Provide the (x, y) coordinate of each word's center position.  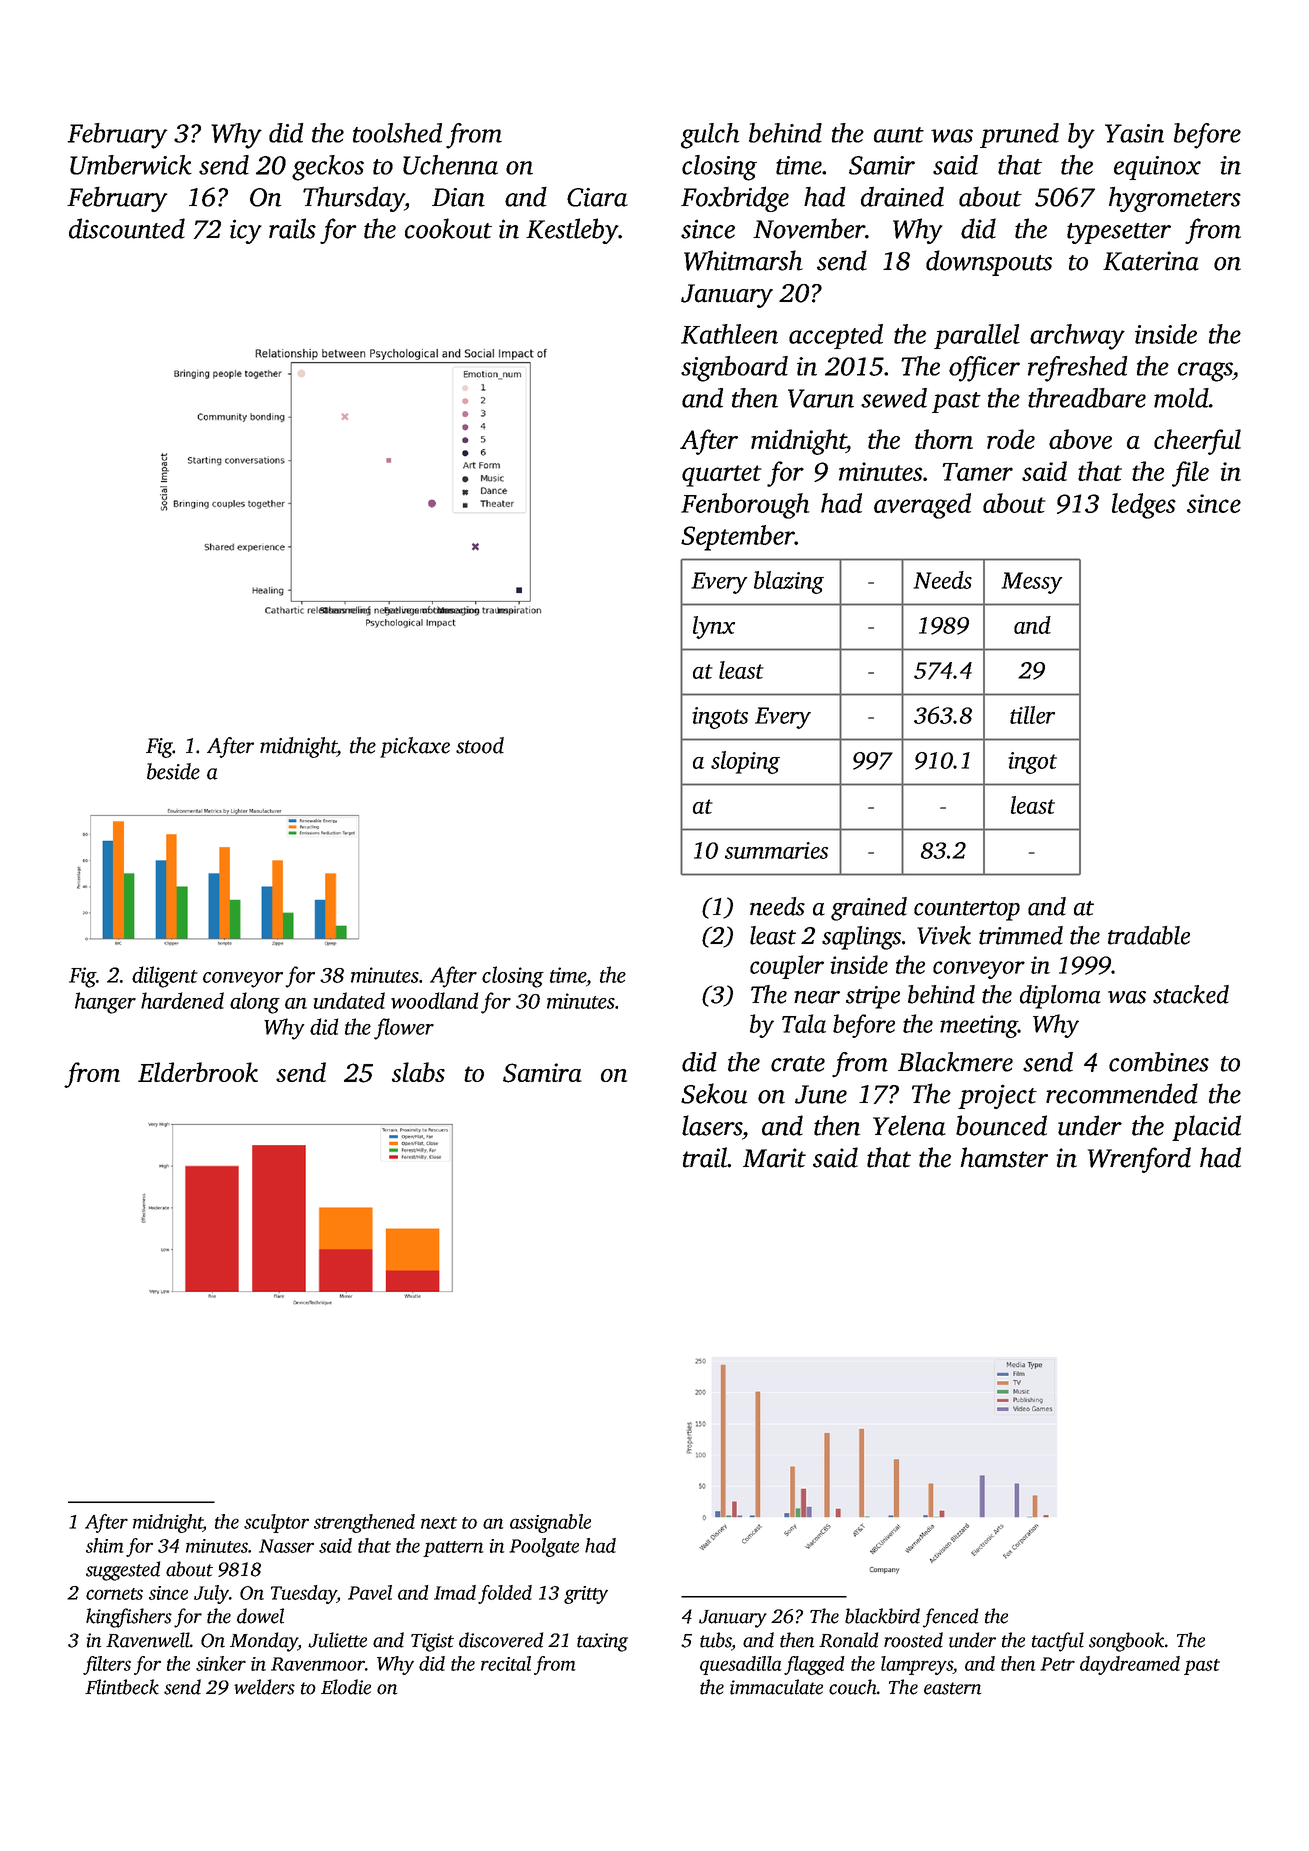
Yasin (1134, 133)
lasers (712, 1125)
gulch (710, 136)
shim (104, 1545)
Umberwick (131, 165)
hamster (1004, 1157)
